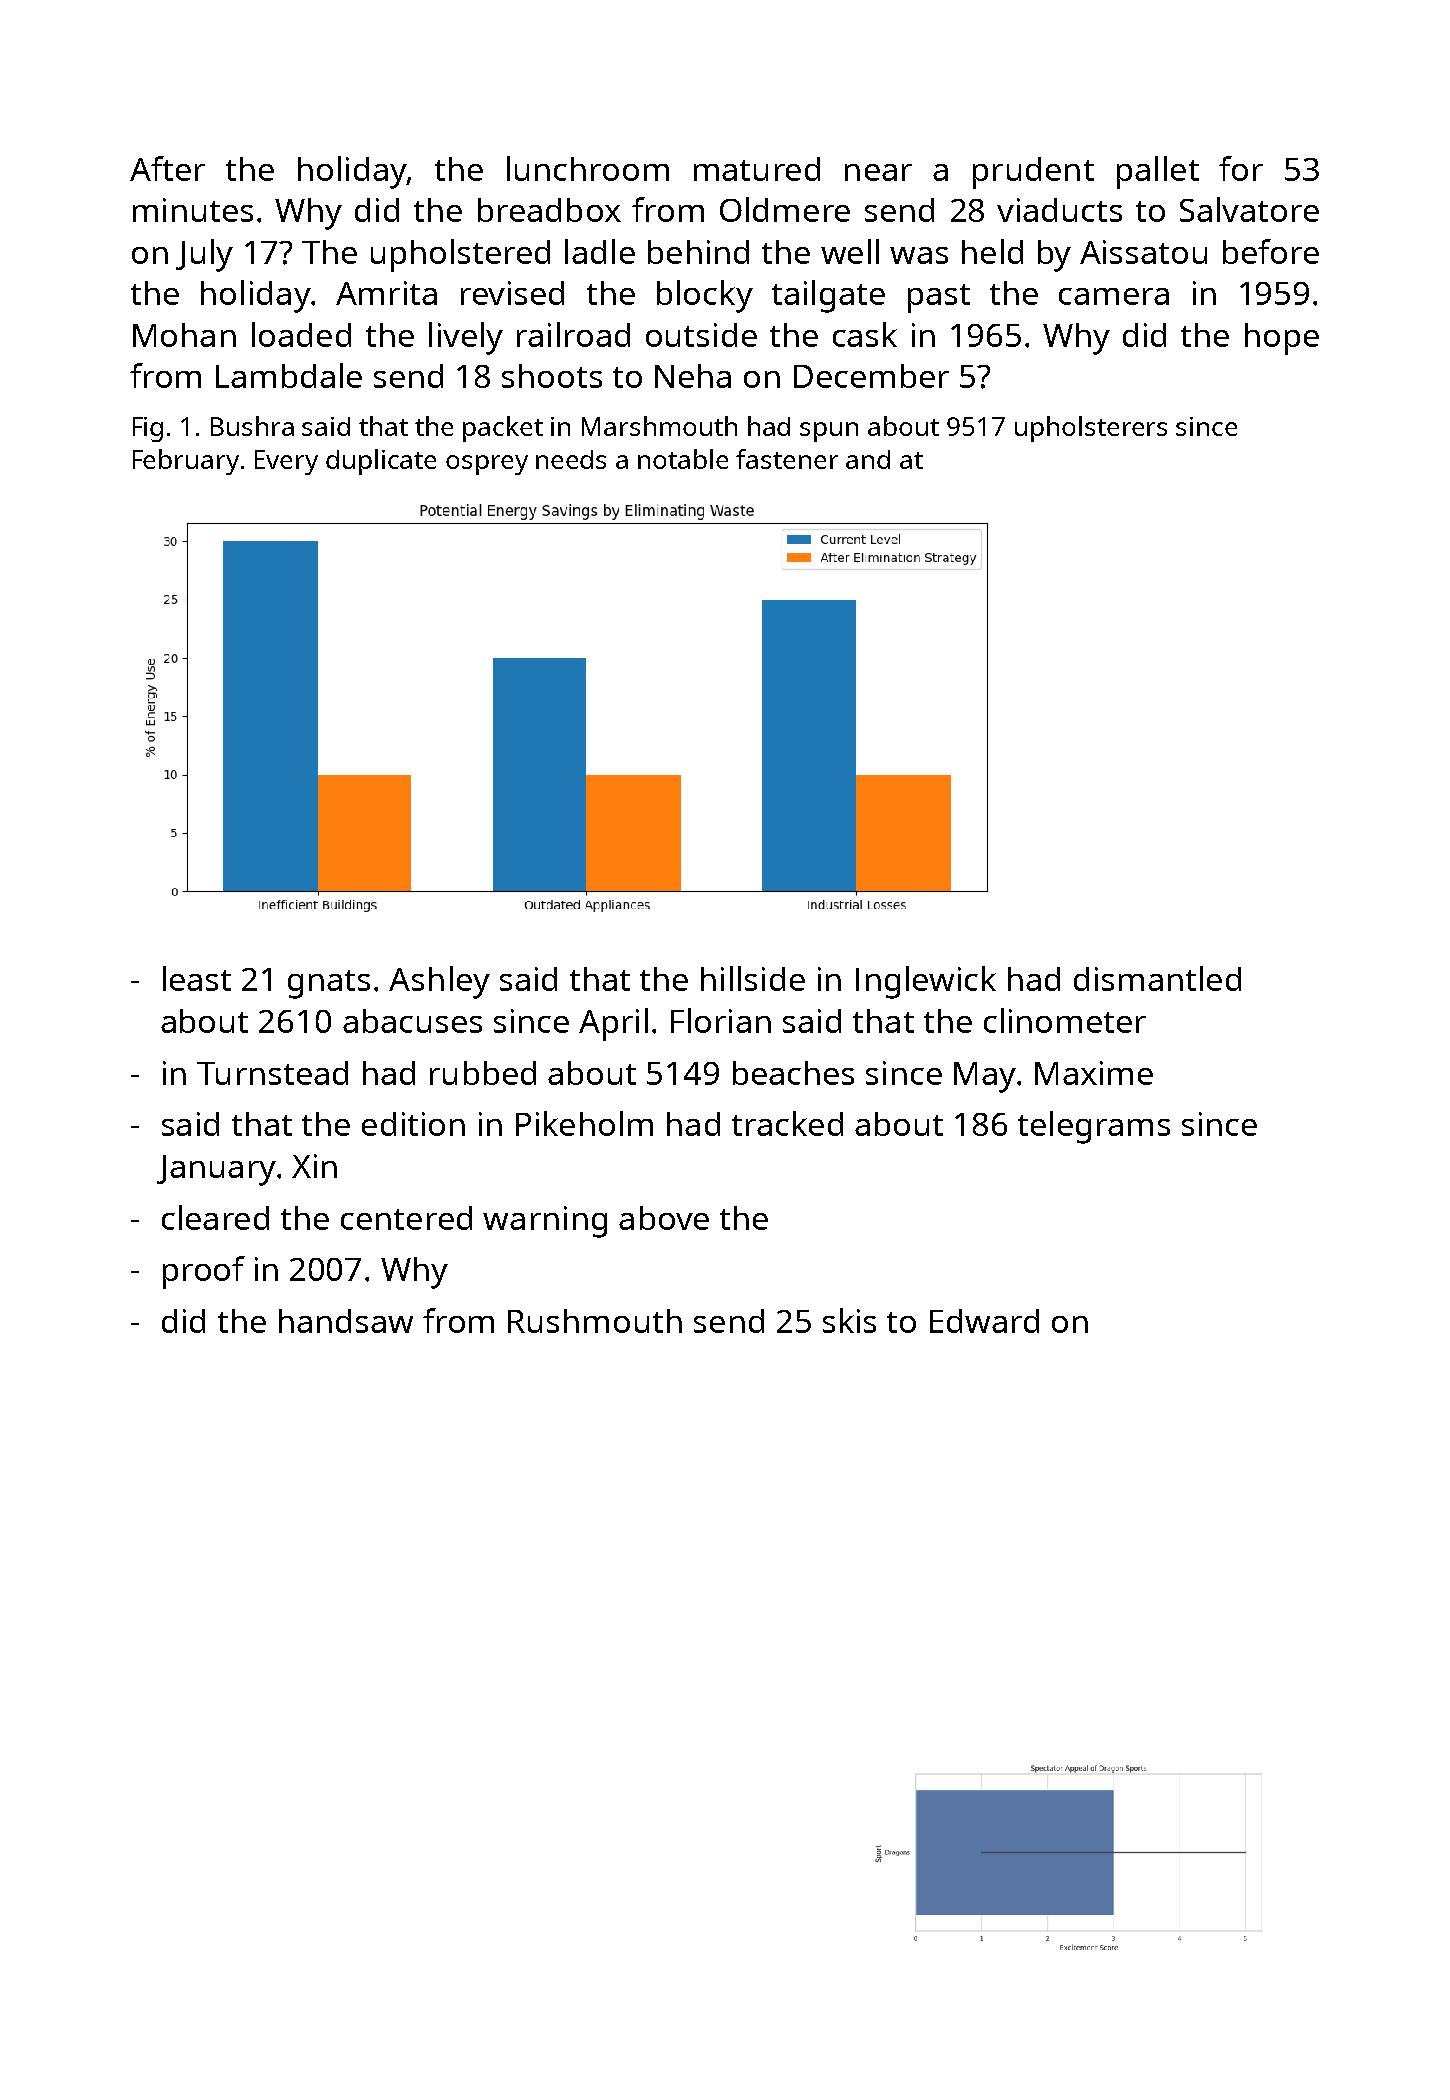 This image has width=1450, height=2100. I want to click on matured, so click(757, 169).
